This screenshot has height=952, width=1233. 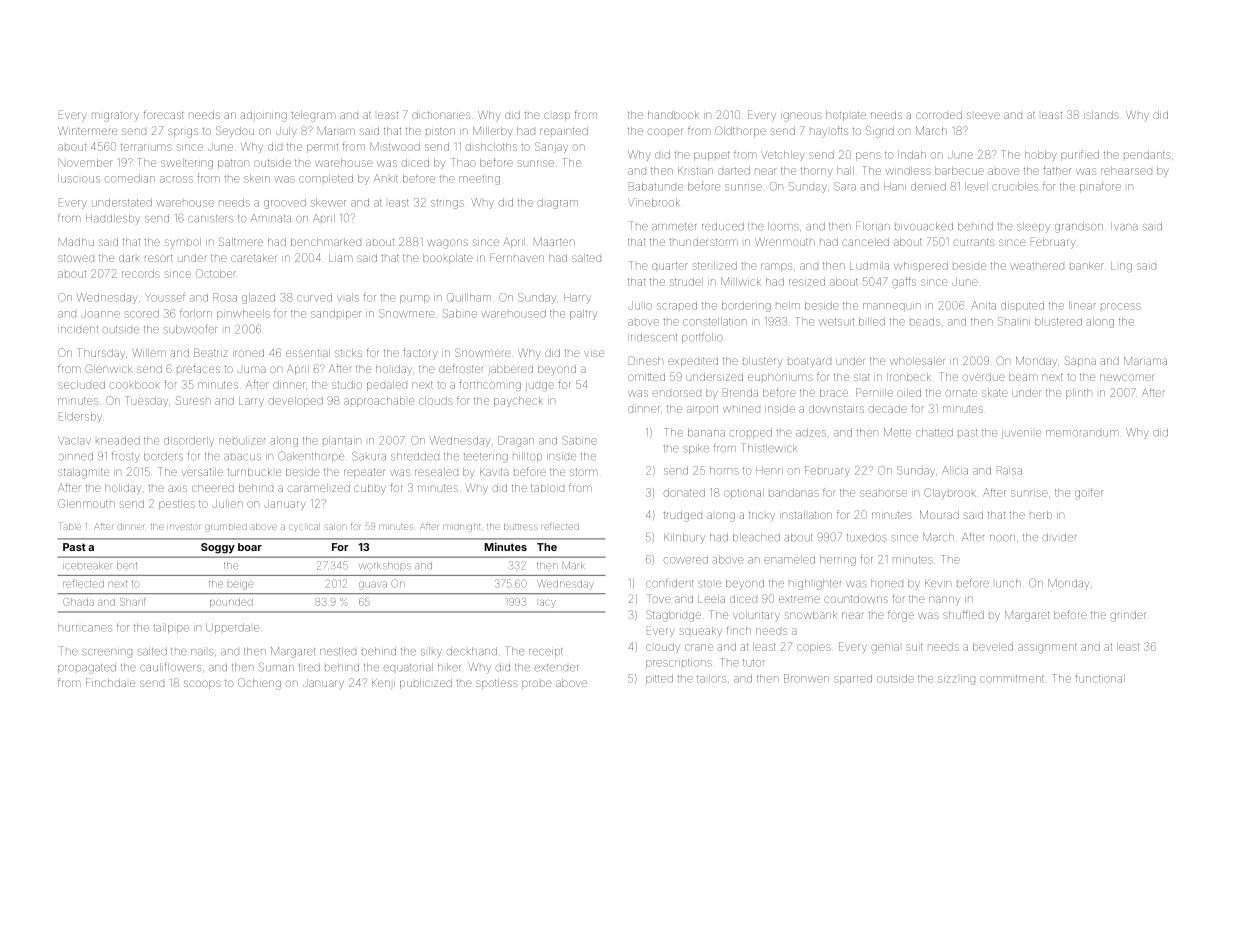 I want to click on tutor, so click(x=754, y=663).
